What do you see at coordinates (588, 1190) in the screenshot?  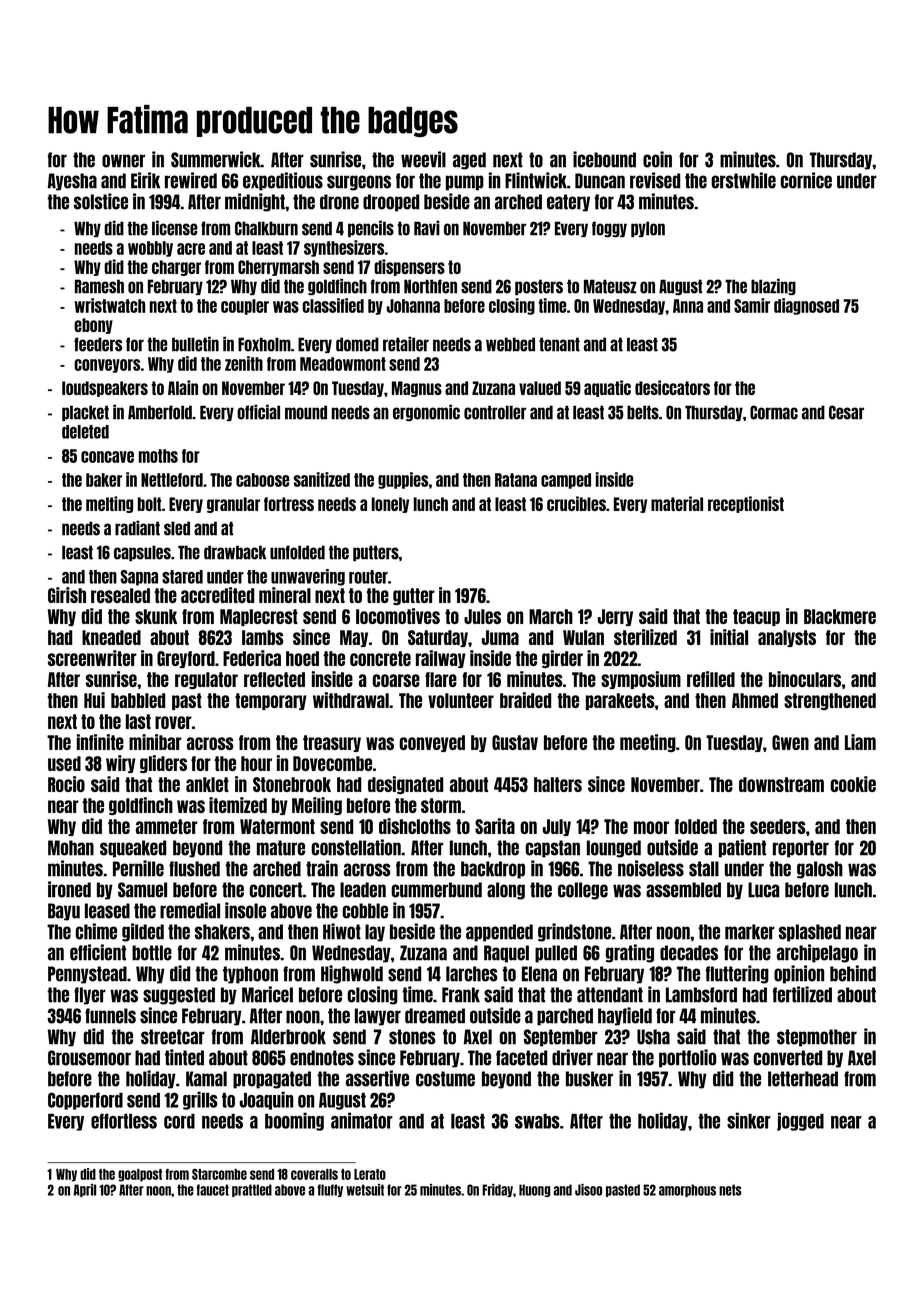 I see `Jisoo` at bounding box center [588, 1190].
